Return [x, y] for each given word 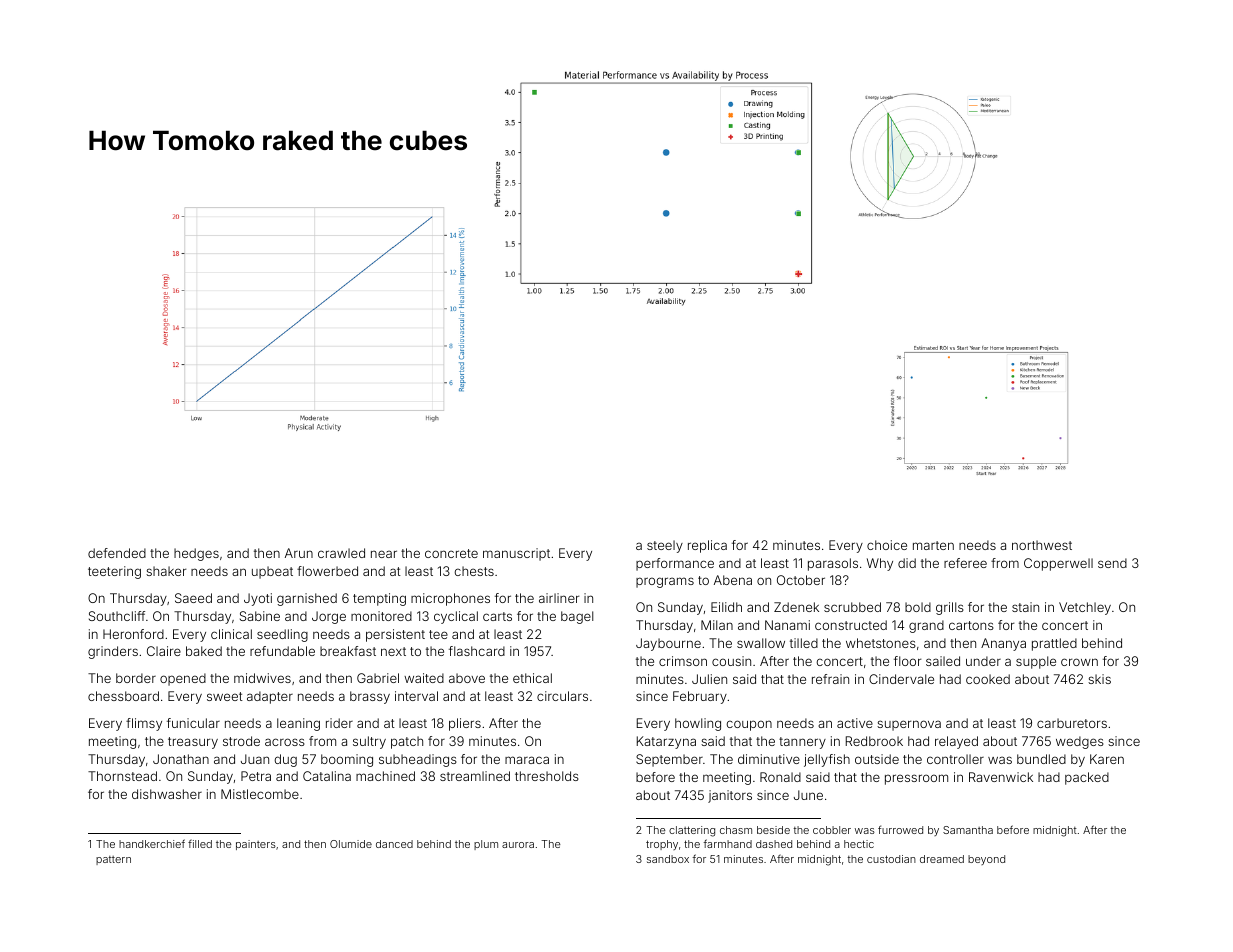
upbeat [272, 572]
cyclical [456, 617]
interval [416, 696]
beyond [986, 860]
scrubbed [852, 607]
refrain [830, 679]
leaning [298, 724]
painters [256, 845]
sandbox [668, 859]
